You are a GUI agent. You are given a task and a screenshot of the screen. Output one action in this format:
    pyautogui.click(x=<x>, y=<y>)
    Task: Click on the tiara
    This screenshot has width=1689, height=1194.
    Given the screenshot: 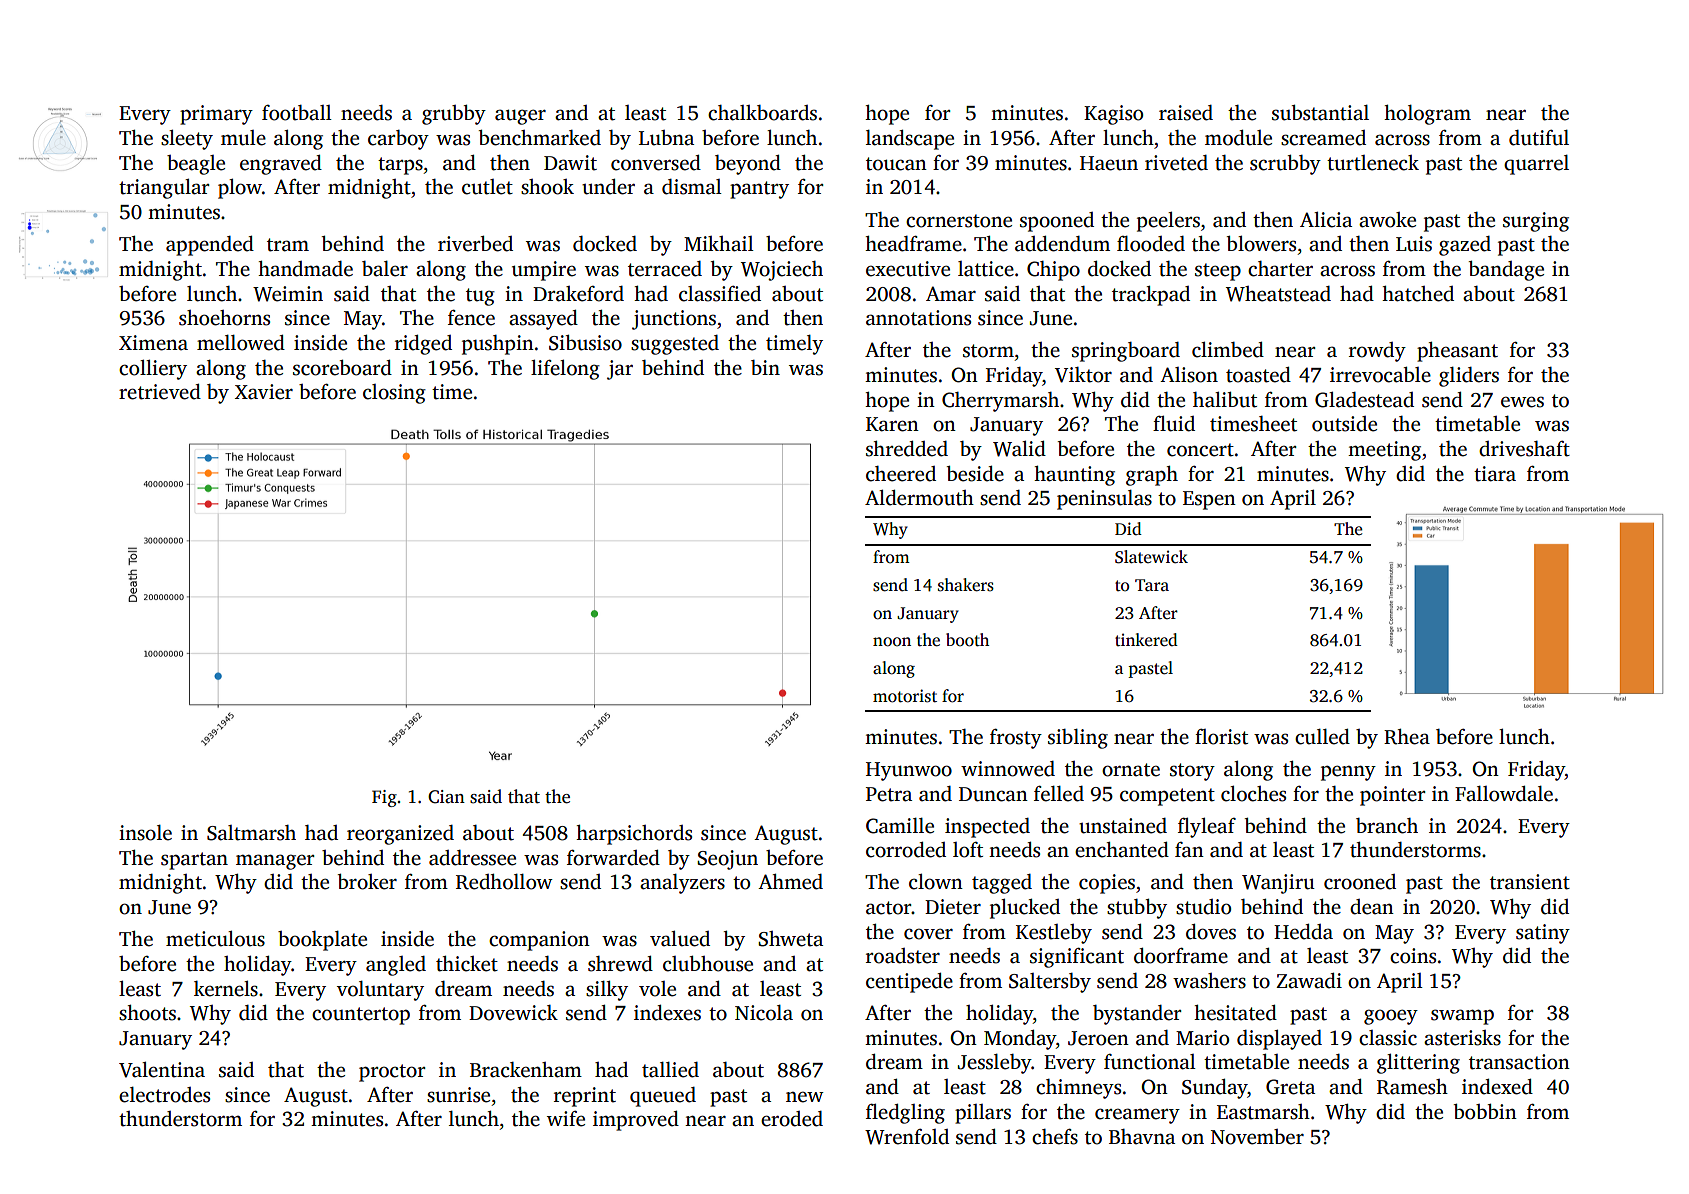 What is the action you would take?
    pyautogui.click(x=1495, y=474)
